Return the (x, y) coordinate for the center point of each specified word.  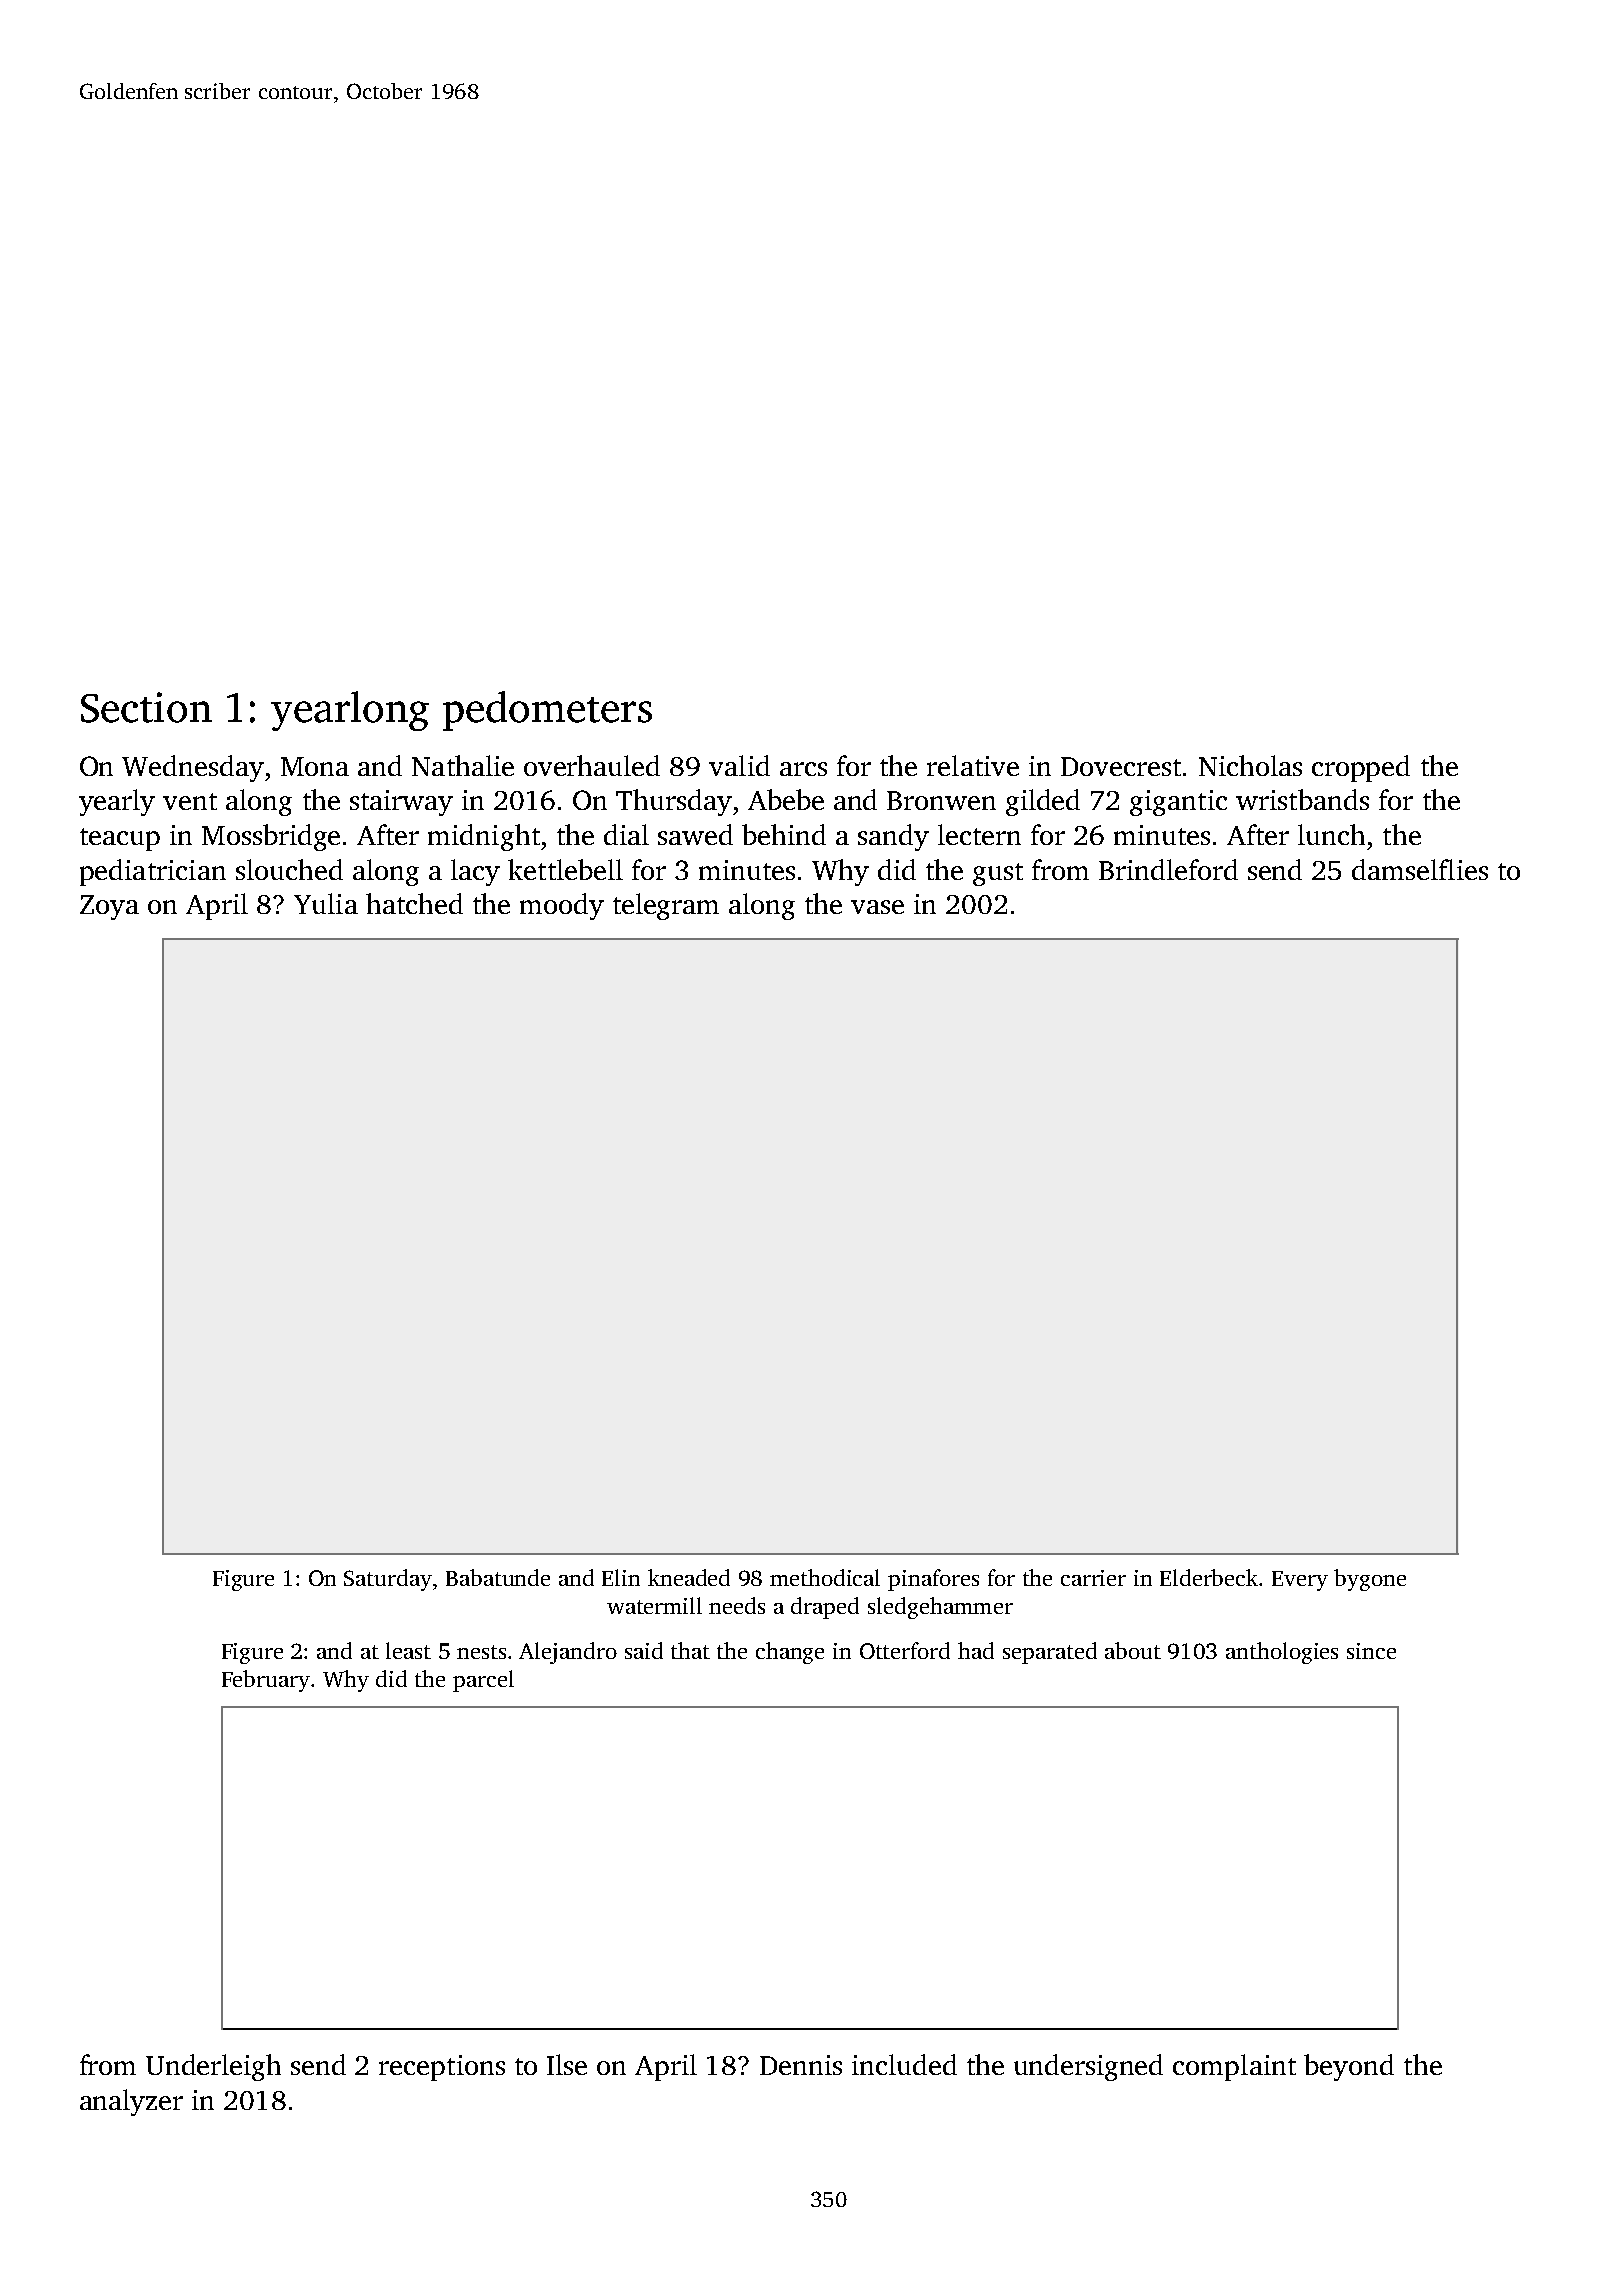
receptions (442, 2068)
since (1371, 1651)
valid (739, 765)
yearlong (350, 711)
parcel (483, 1681)
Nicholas (1250, 765)
